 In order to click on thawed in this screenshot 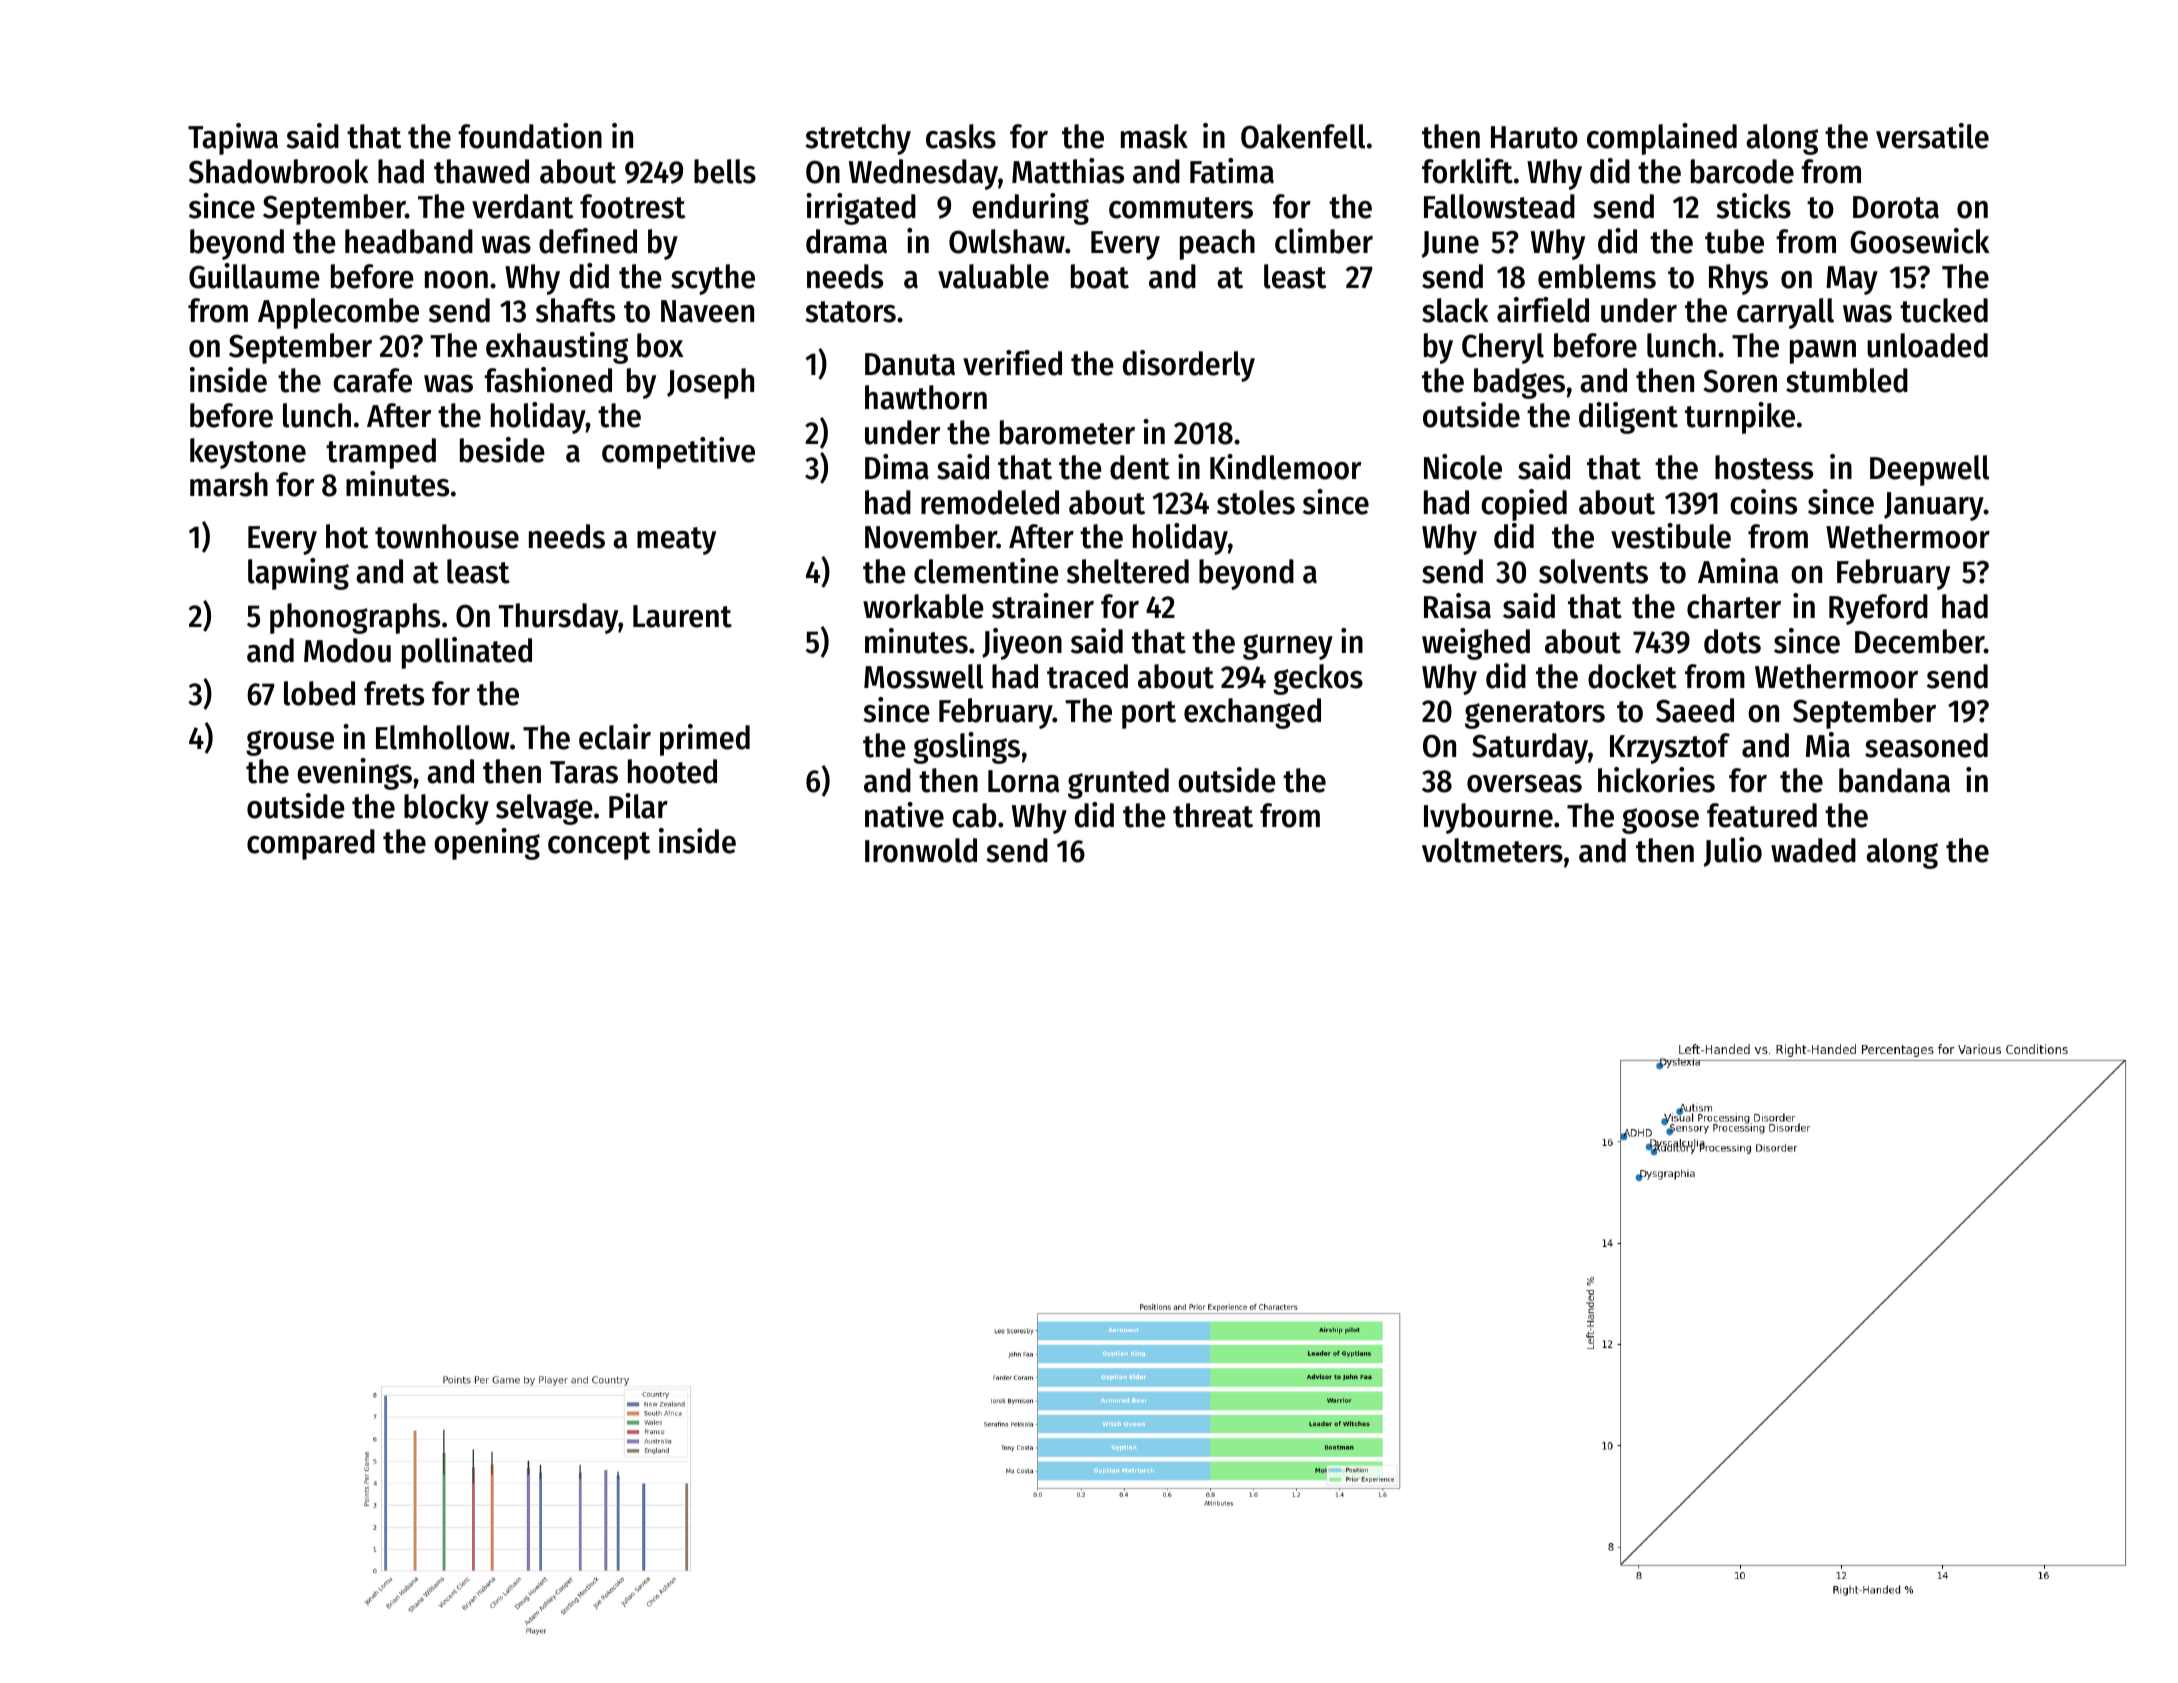, I will do `click(481, 171)`.
